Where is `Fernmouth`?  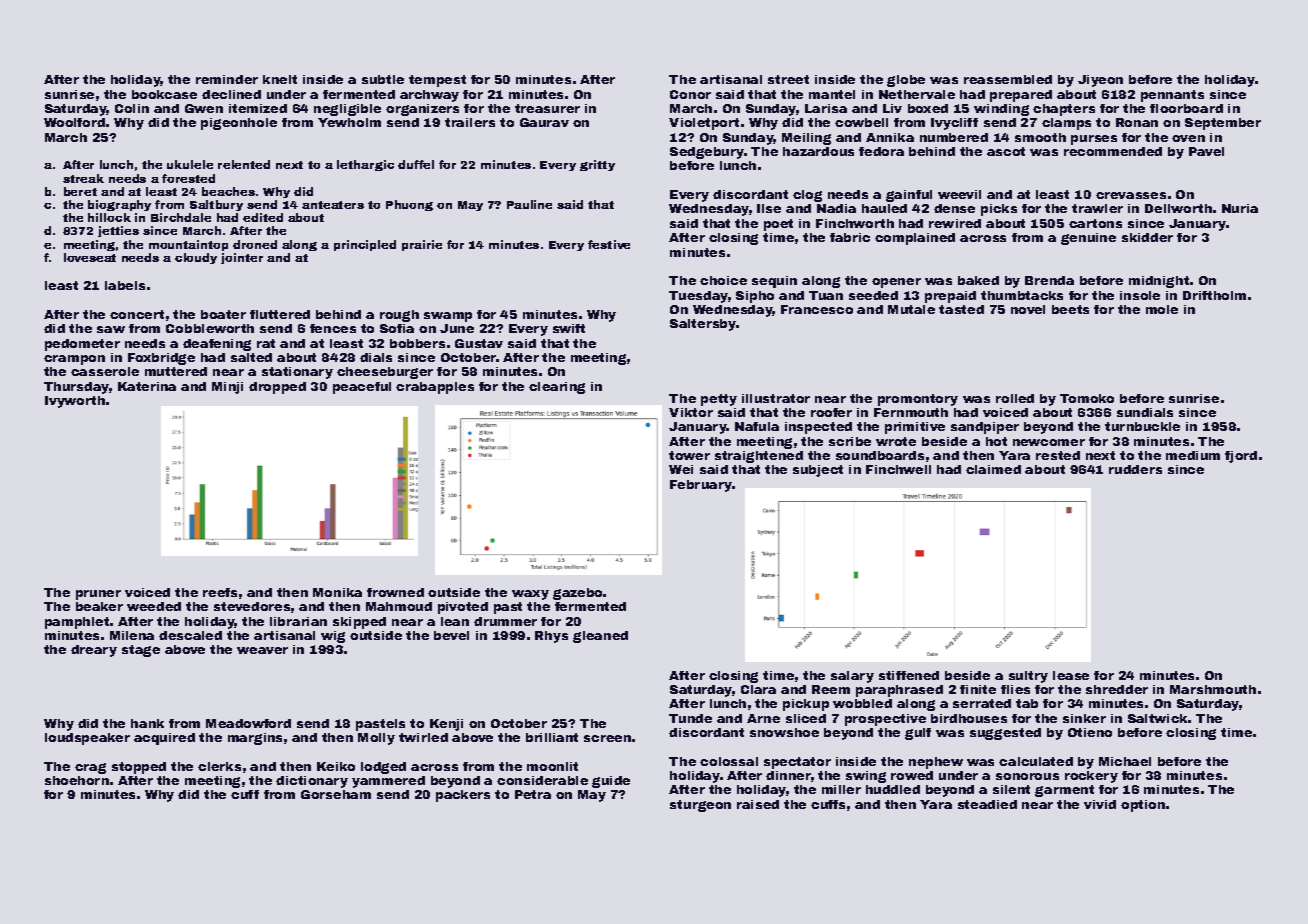
Fernmouth is located at coordinates (911, 412).
